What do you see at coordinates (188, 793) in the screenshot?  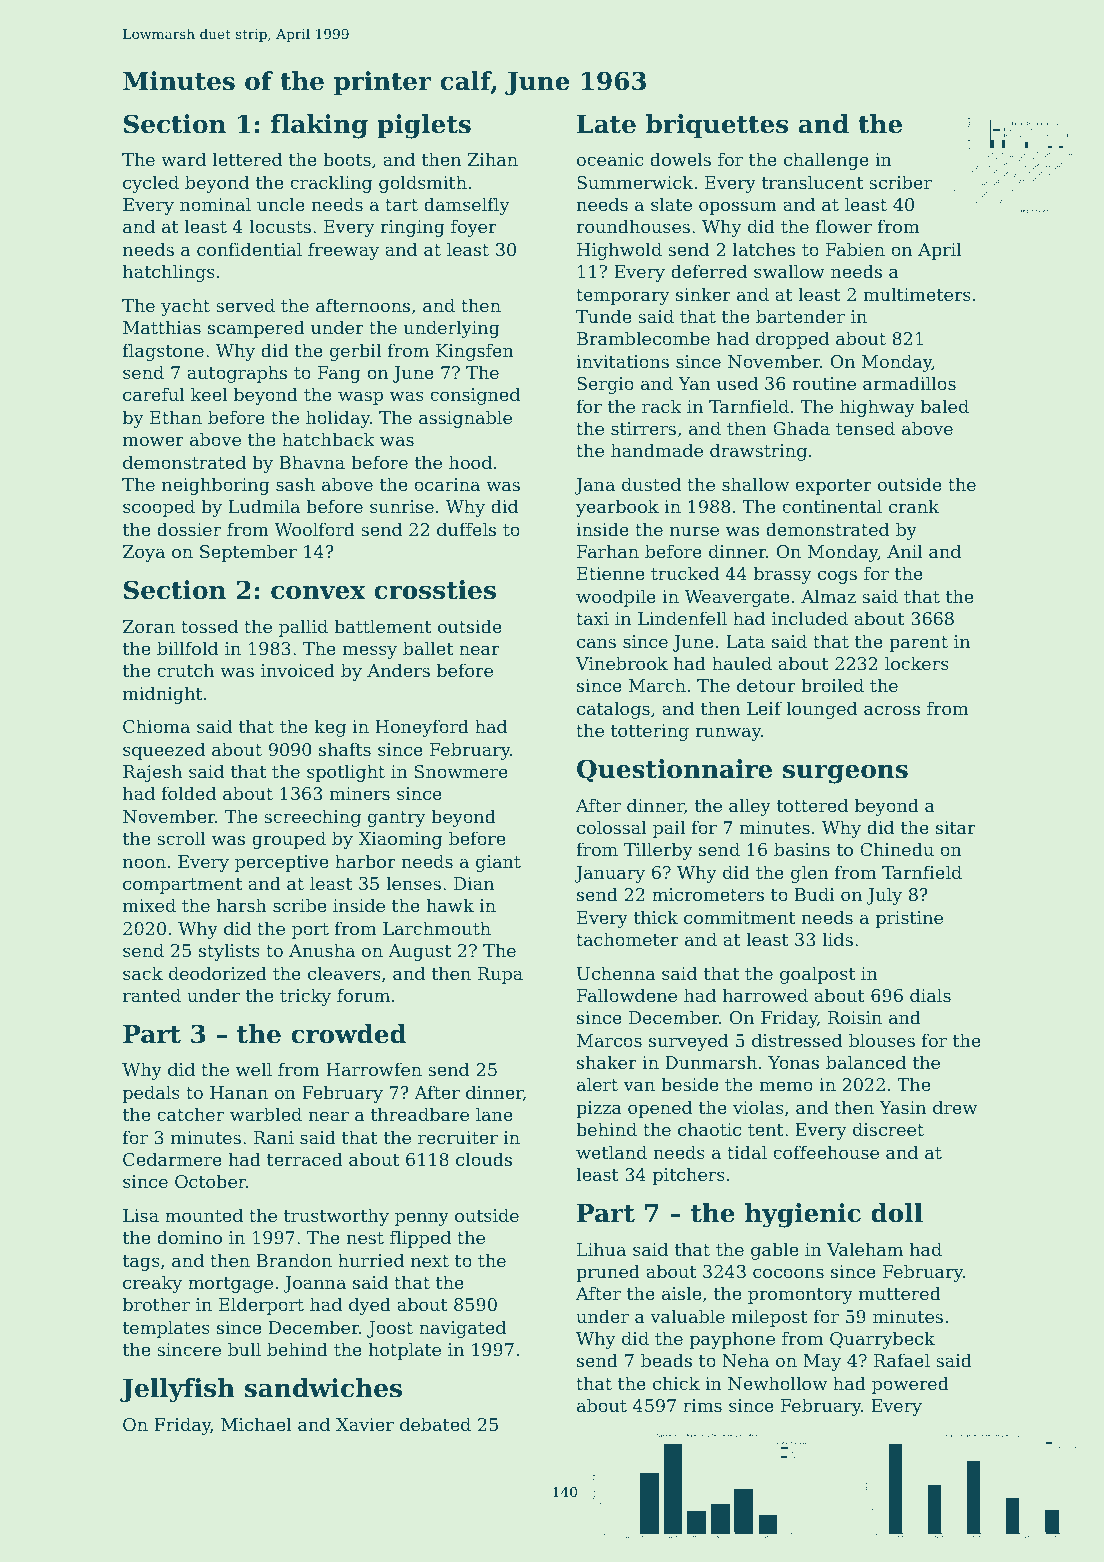 I see `folded` at bounding box center [188, 793].
